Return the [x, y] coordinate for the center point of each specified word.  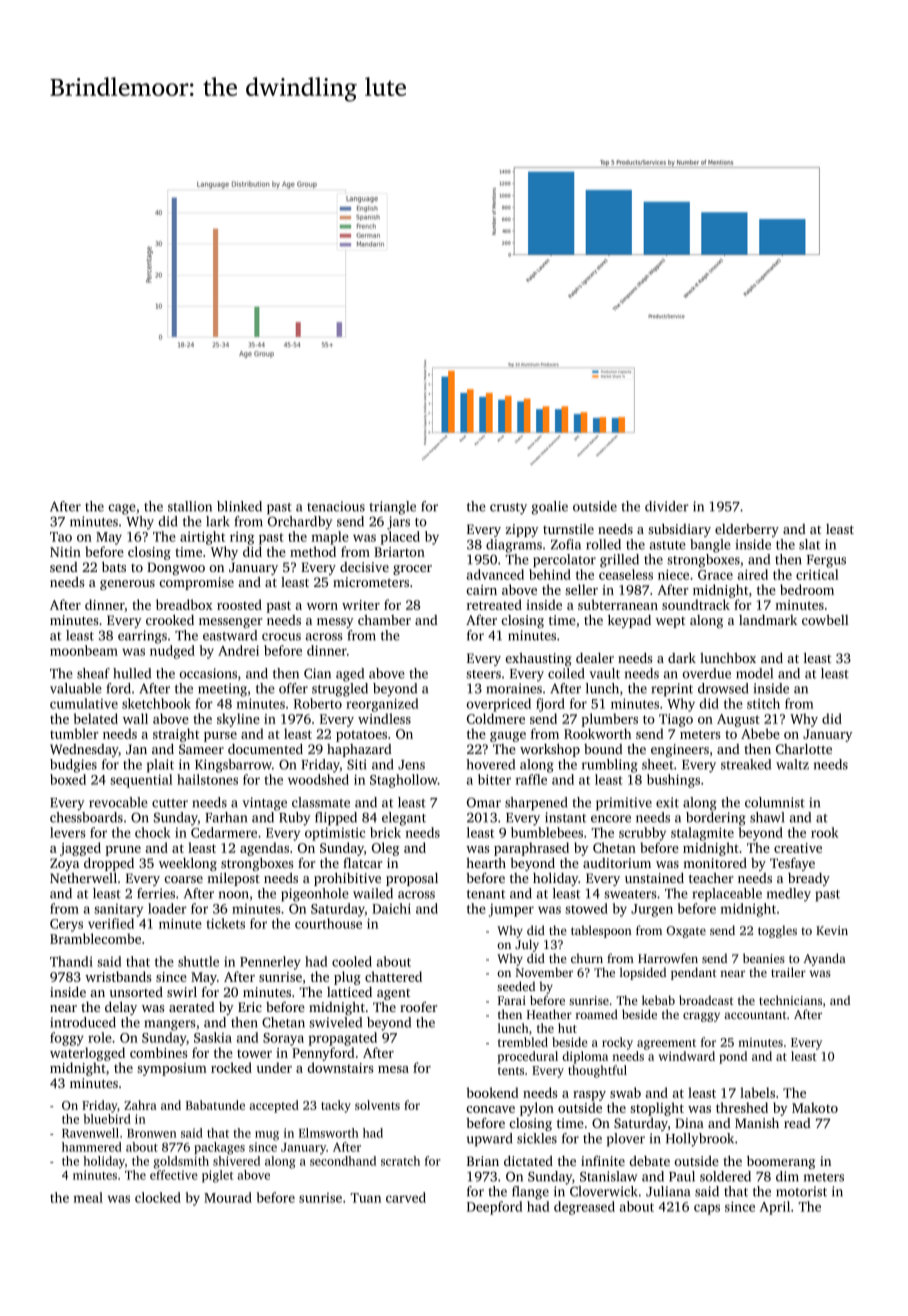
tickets [225, 923]
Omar [484, 802]
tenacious [336, 506]
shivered [236, 1161]
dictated [528, 1161]
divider [667, 506]
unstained [654, 878]
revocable [118, 802]
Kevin [832, 930]
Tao [61, 537]
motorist [801, 1191]
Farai [512, 1000]
